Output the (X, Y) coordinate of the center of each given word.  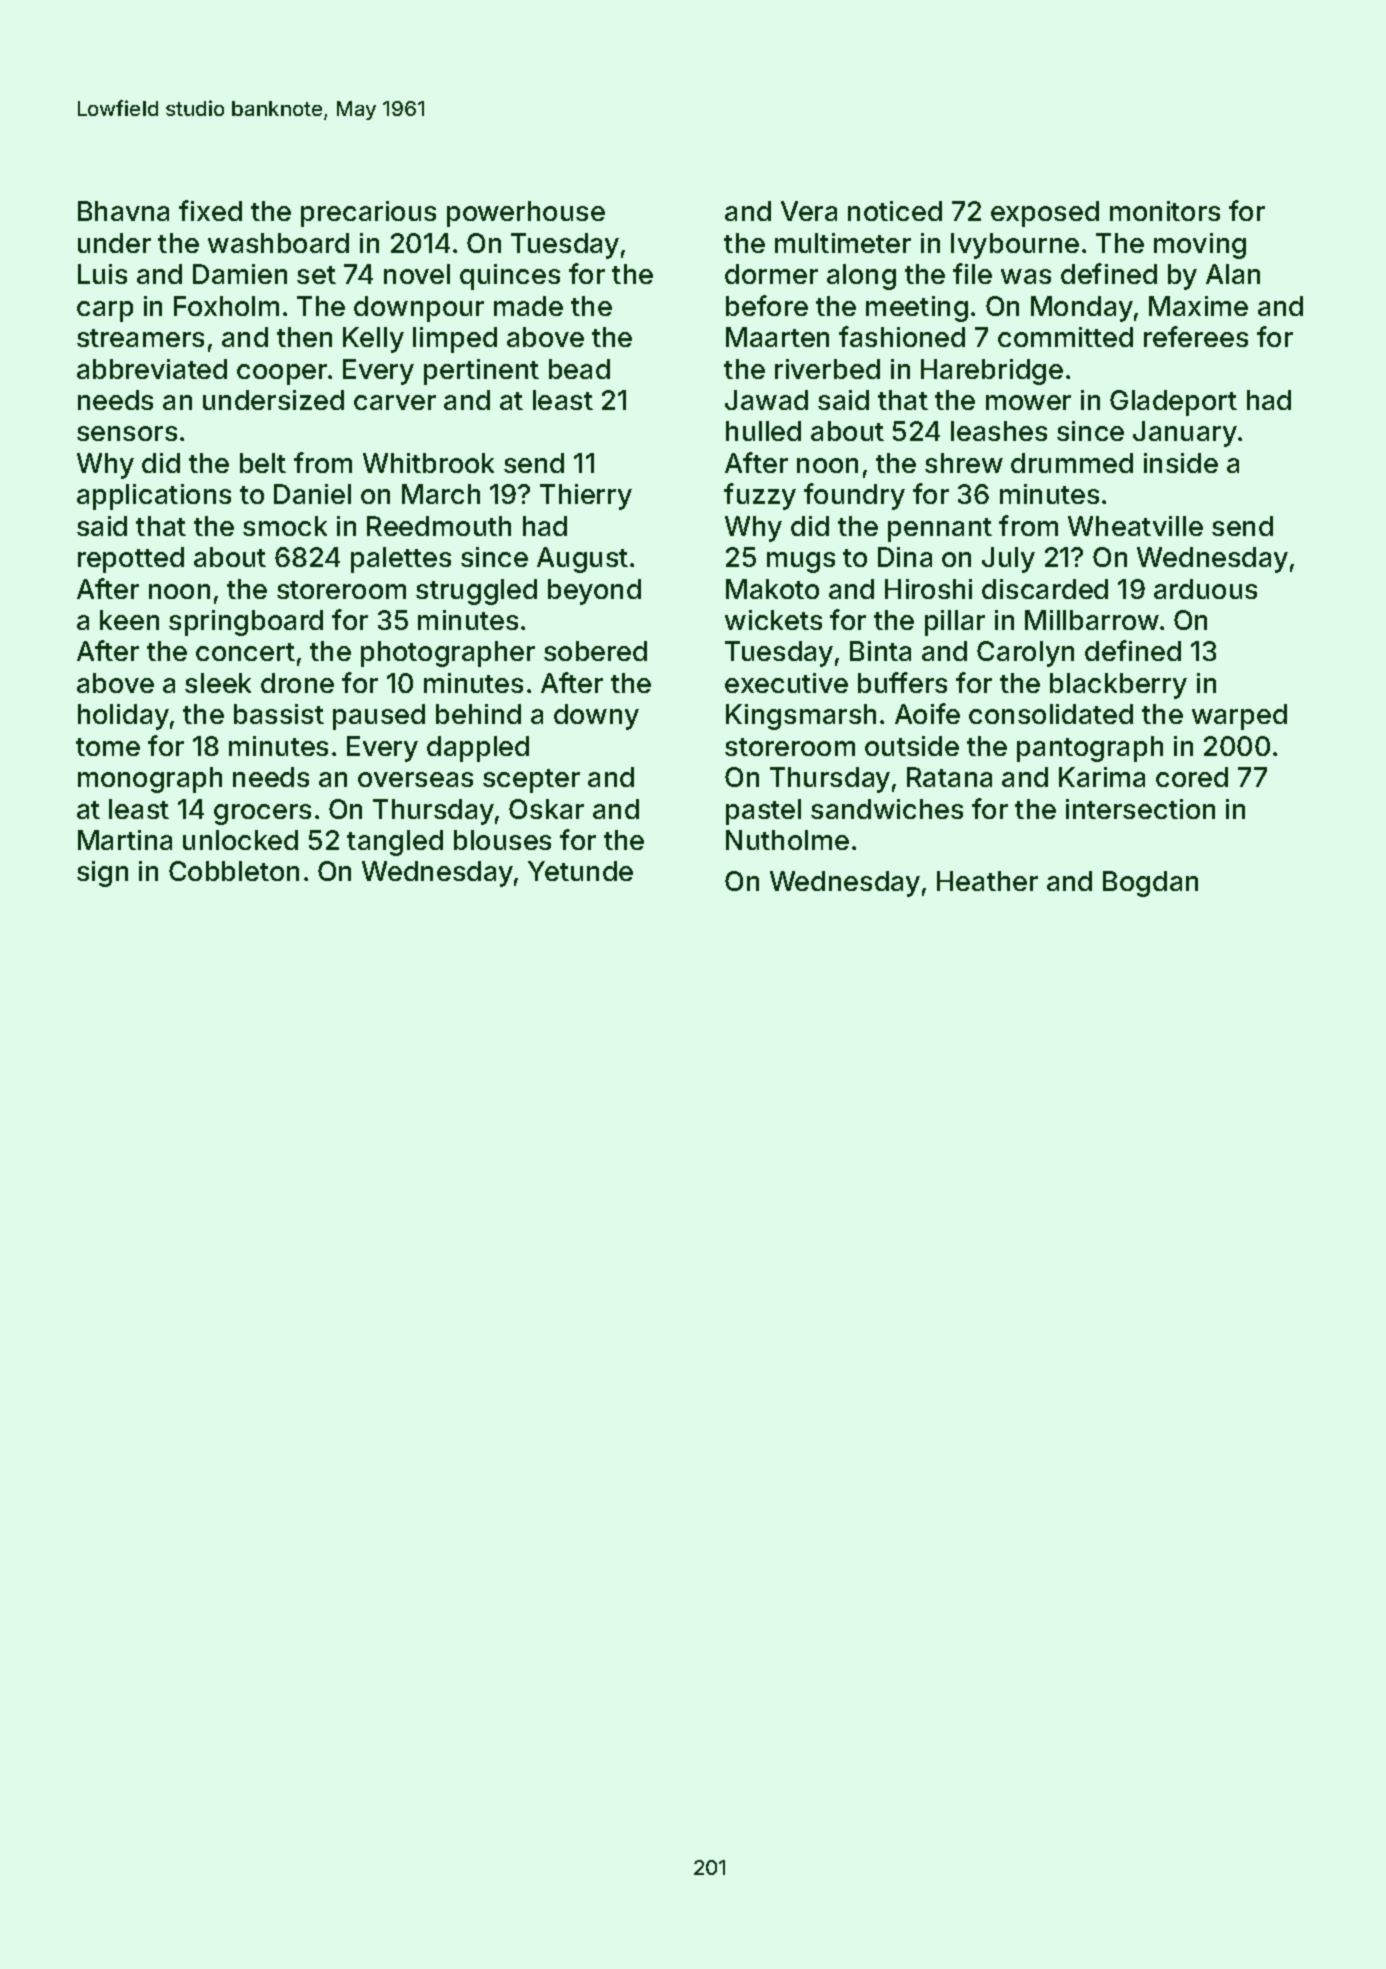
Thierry (586, 497)
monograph (150, 780)
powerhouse (526, 214)
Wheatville (1135, 526)
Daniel (312, 494)
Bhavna (123, 211)
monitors (1165, 211)
